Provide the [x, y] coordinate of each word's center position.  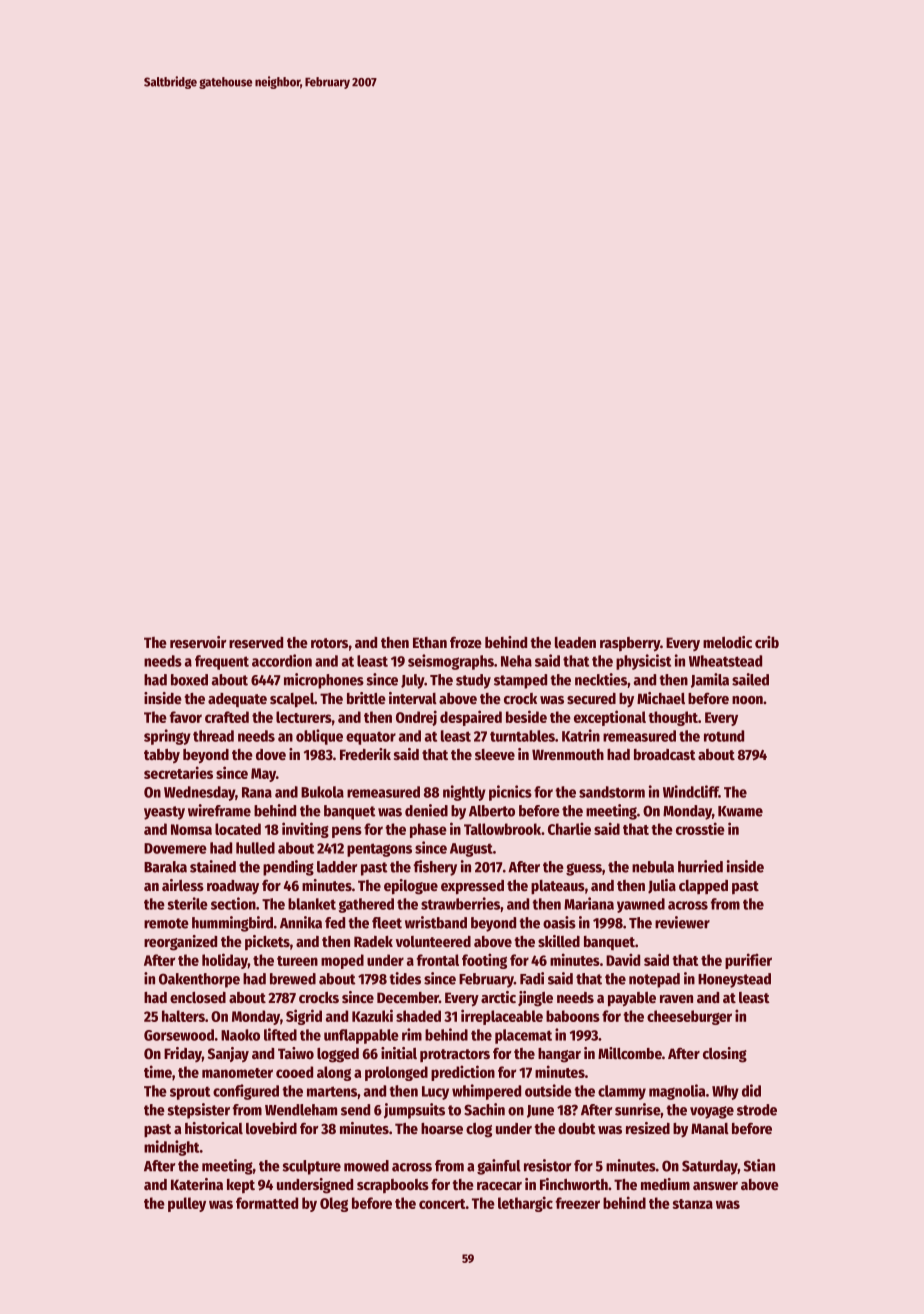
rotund [724, 736]
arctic [498, 997]
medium [665, 1184]
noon [747, 700]
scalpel [292, 700]
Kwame [740, 811]
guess [584, 869]
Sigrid [304, 1017]
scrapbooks [393, 1186]
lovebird [271, 1128]
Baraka [165, 867]
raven [676, 999]
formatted [267, 1203]
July [413, 681]
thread [213, 736]
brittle [366, 698]
